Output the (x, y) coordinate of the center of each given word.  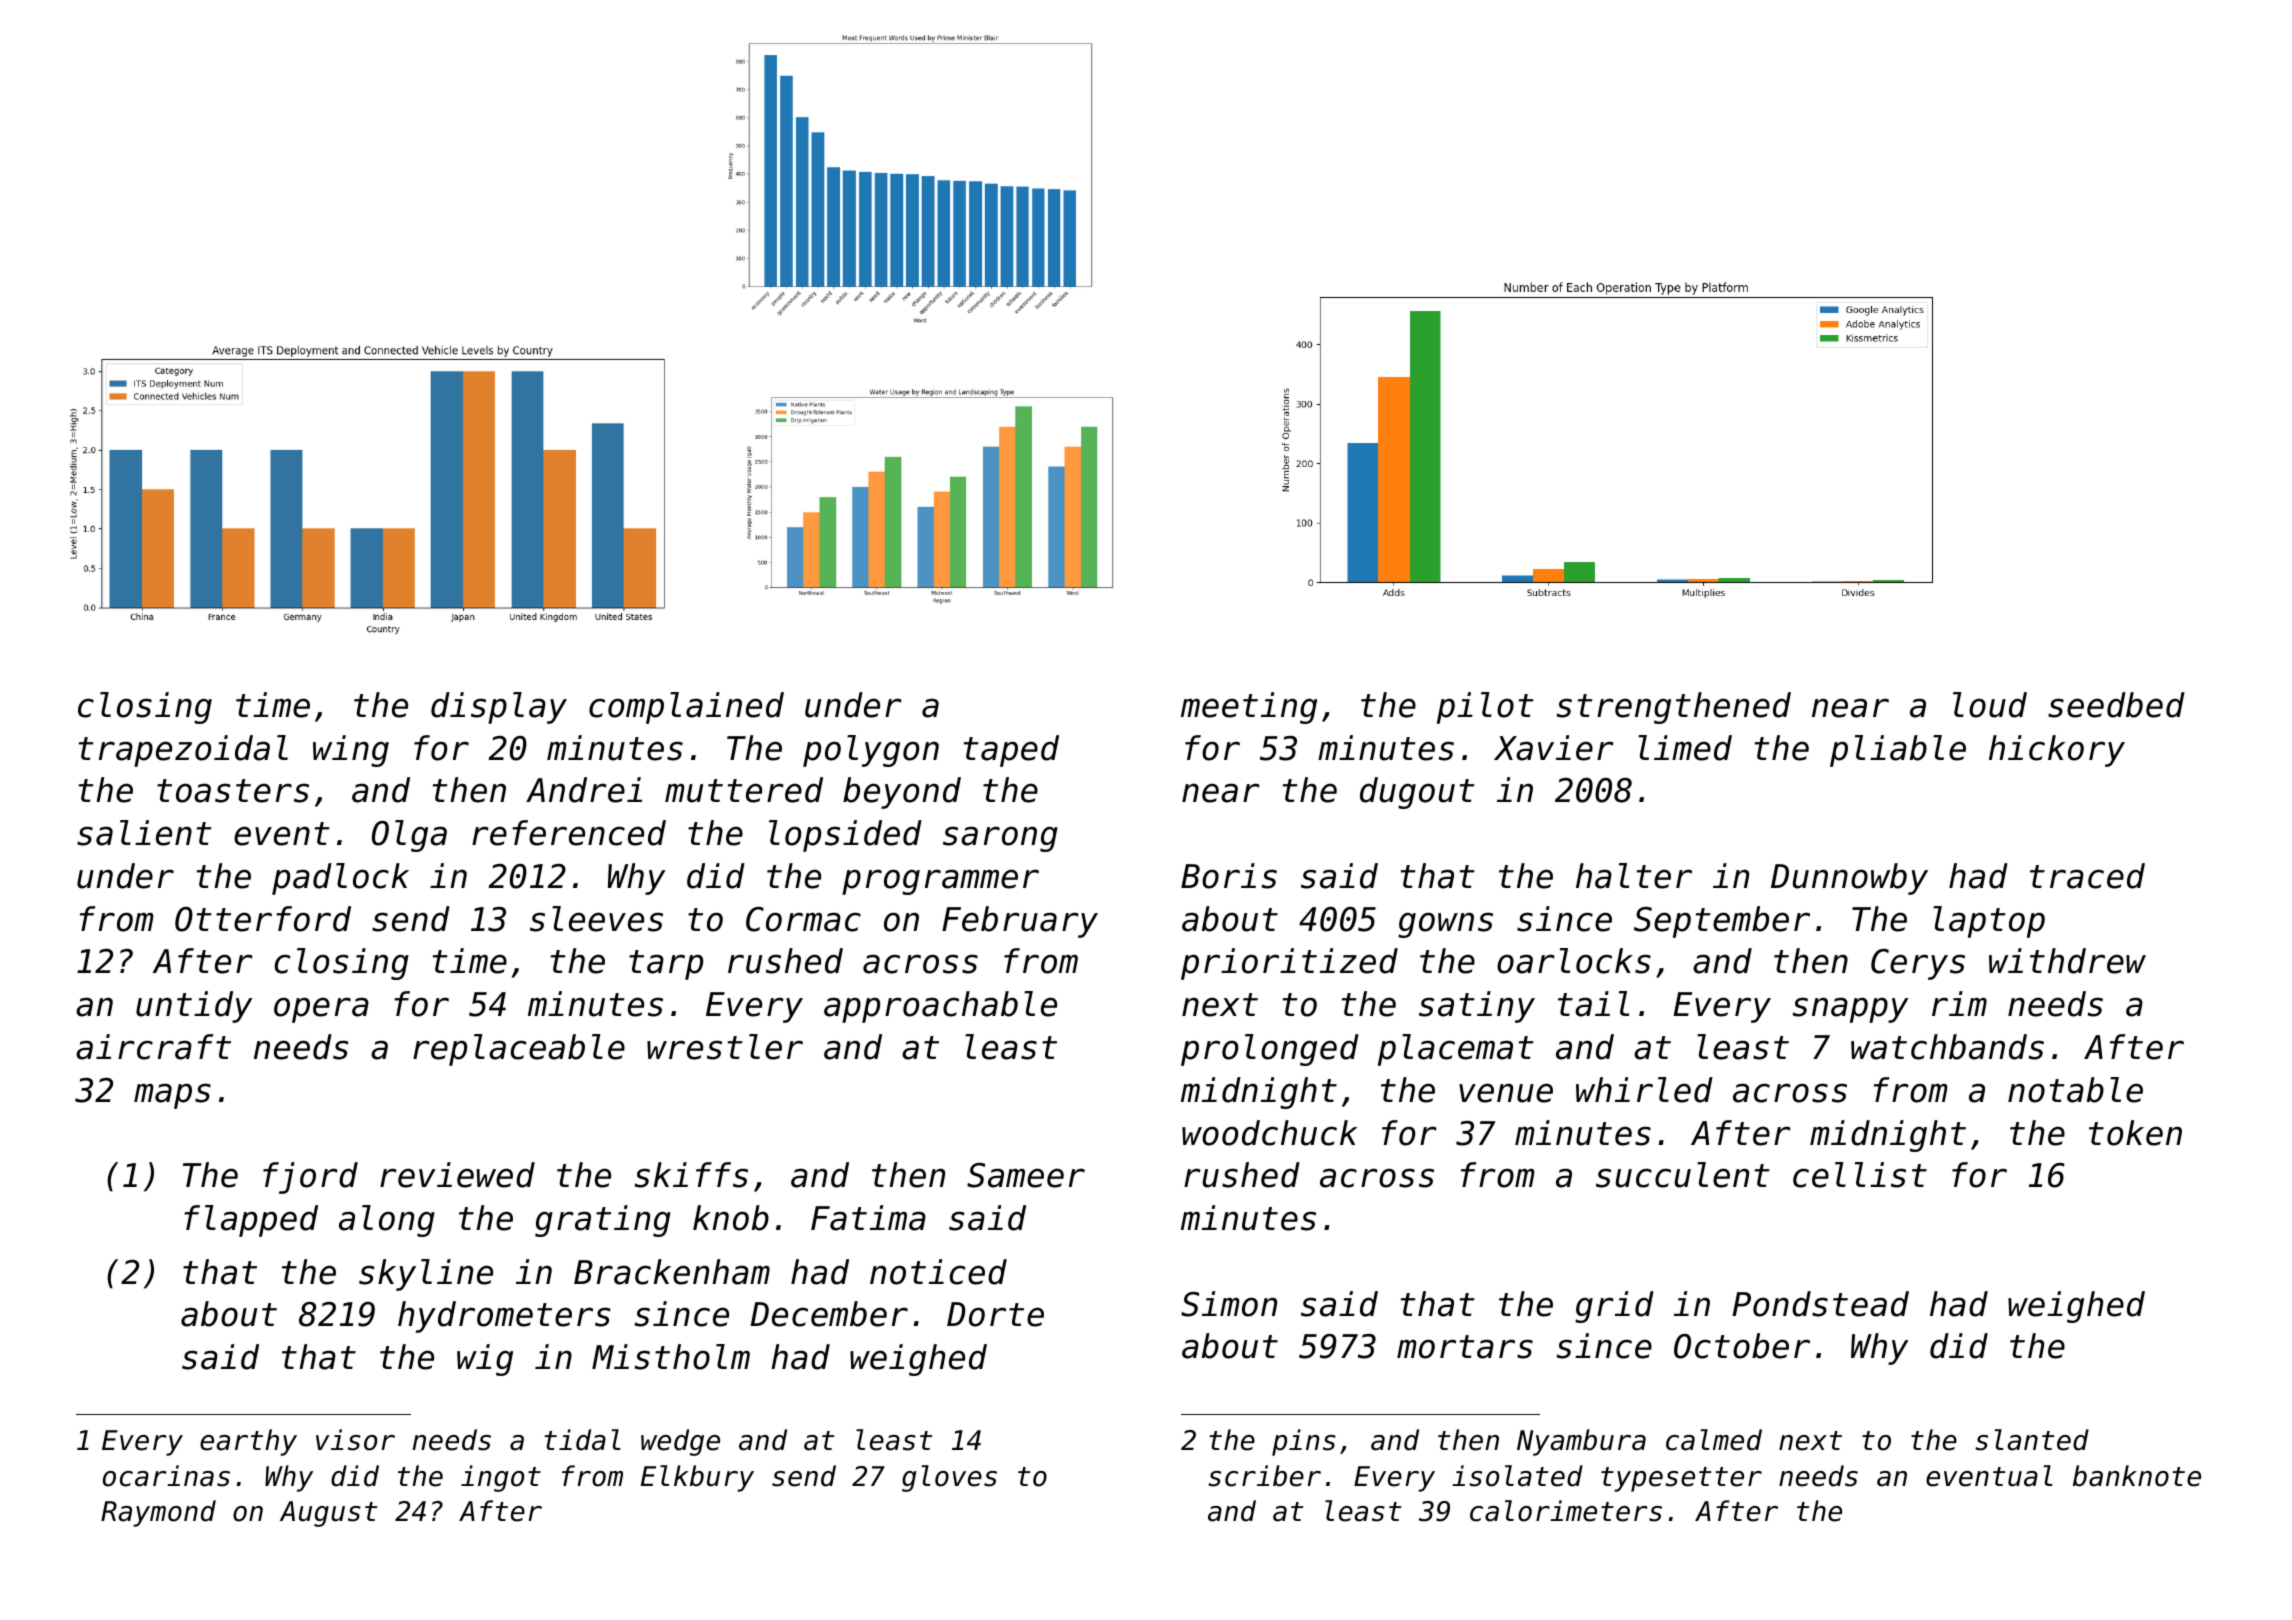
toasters (233, 791)
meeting (1249, 708)
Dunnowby (1849, 879)
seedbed (2116, 705)
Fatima (868, 1218)
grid (1614, 1307)
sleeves (596, 919)
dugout (1417, 793)
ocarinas (166, 1476)
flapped (251, 1221)
